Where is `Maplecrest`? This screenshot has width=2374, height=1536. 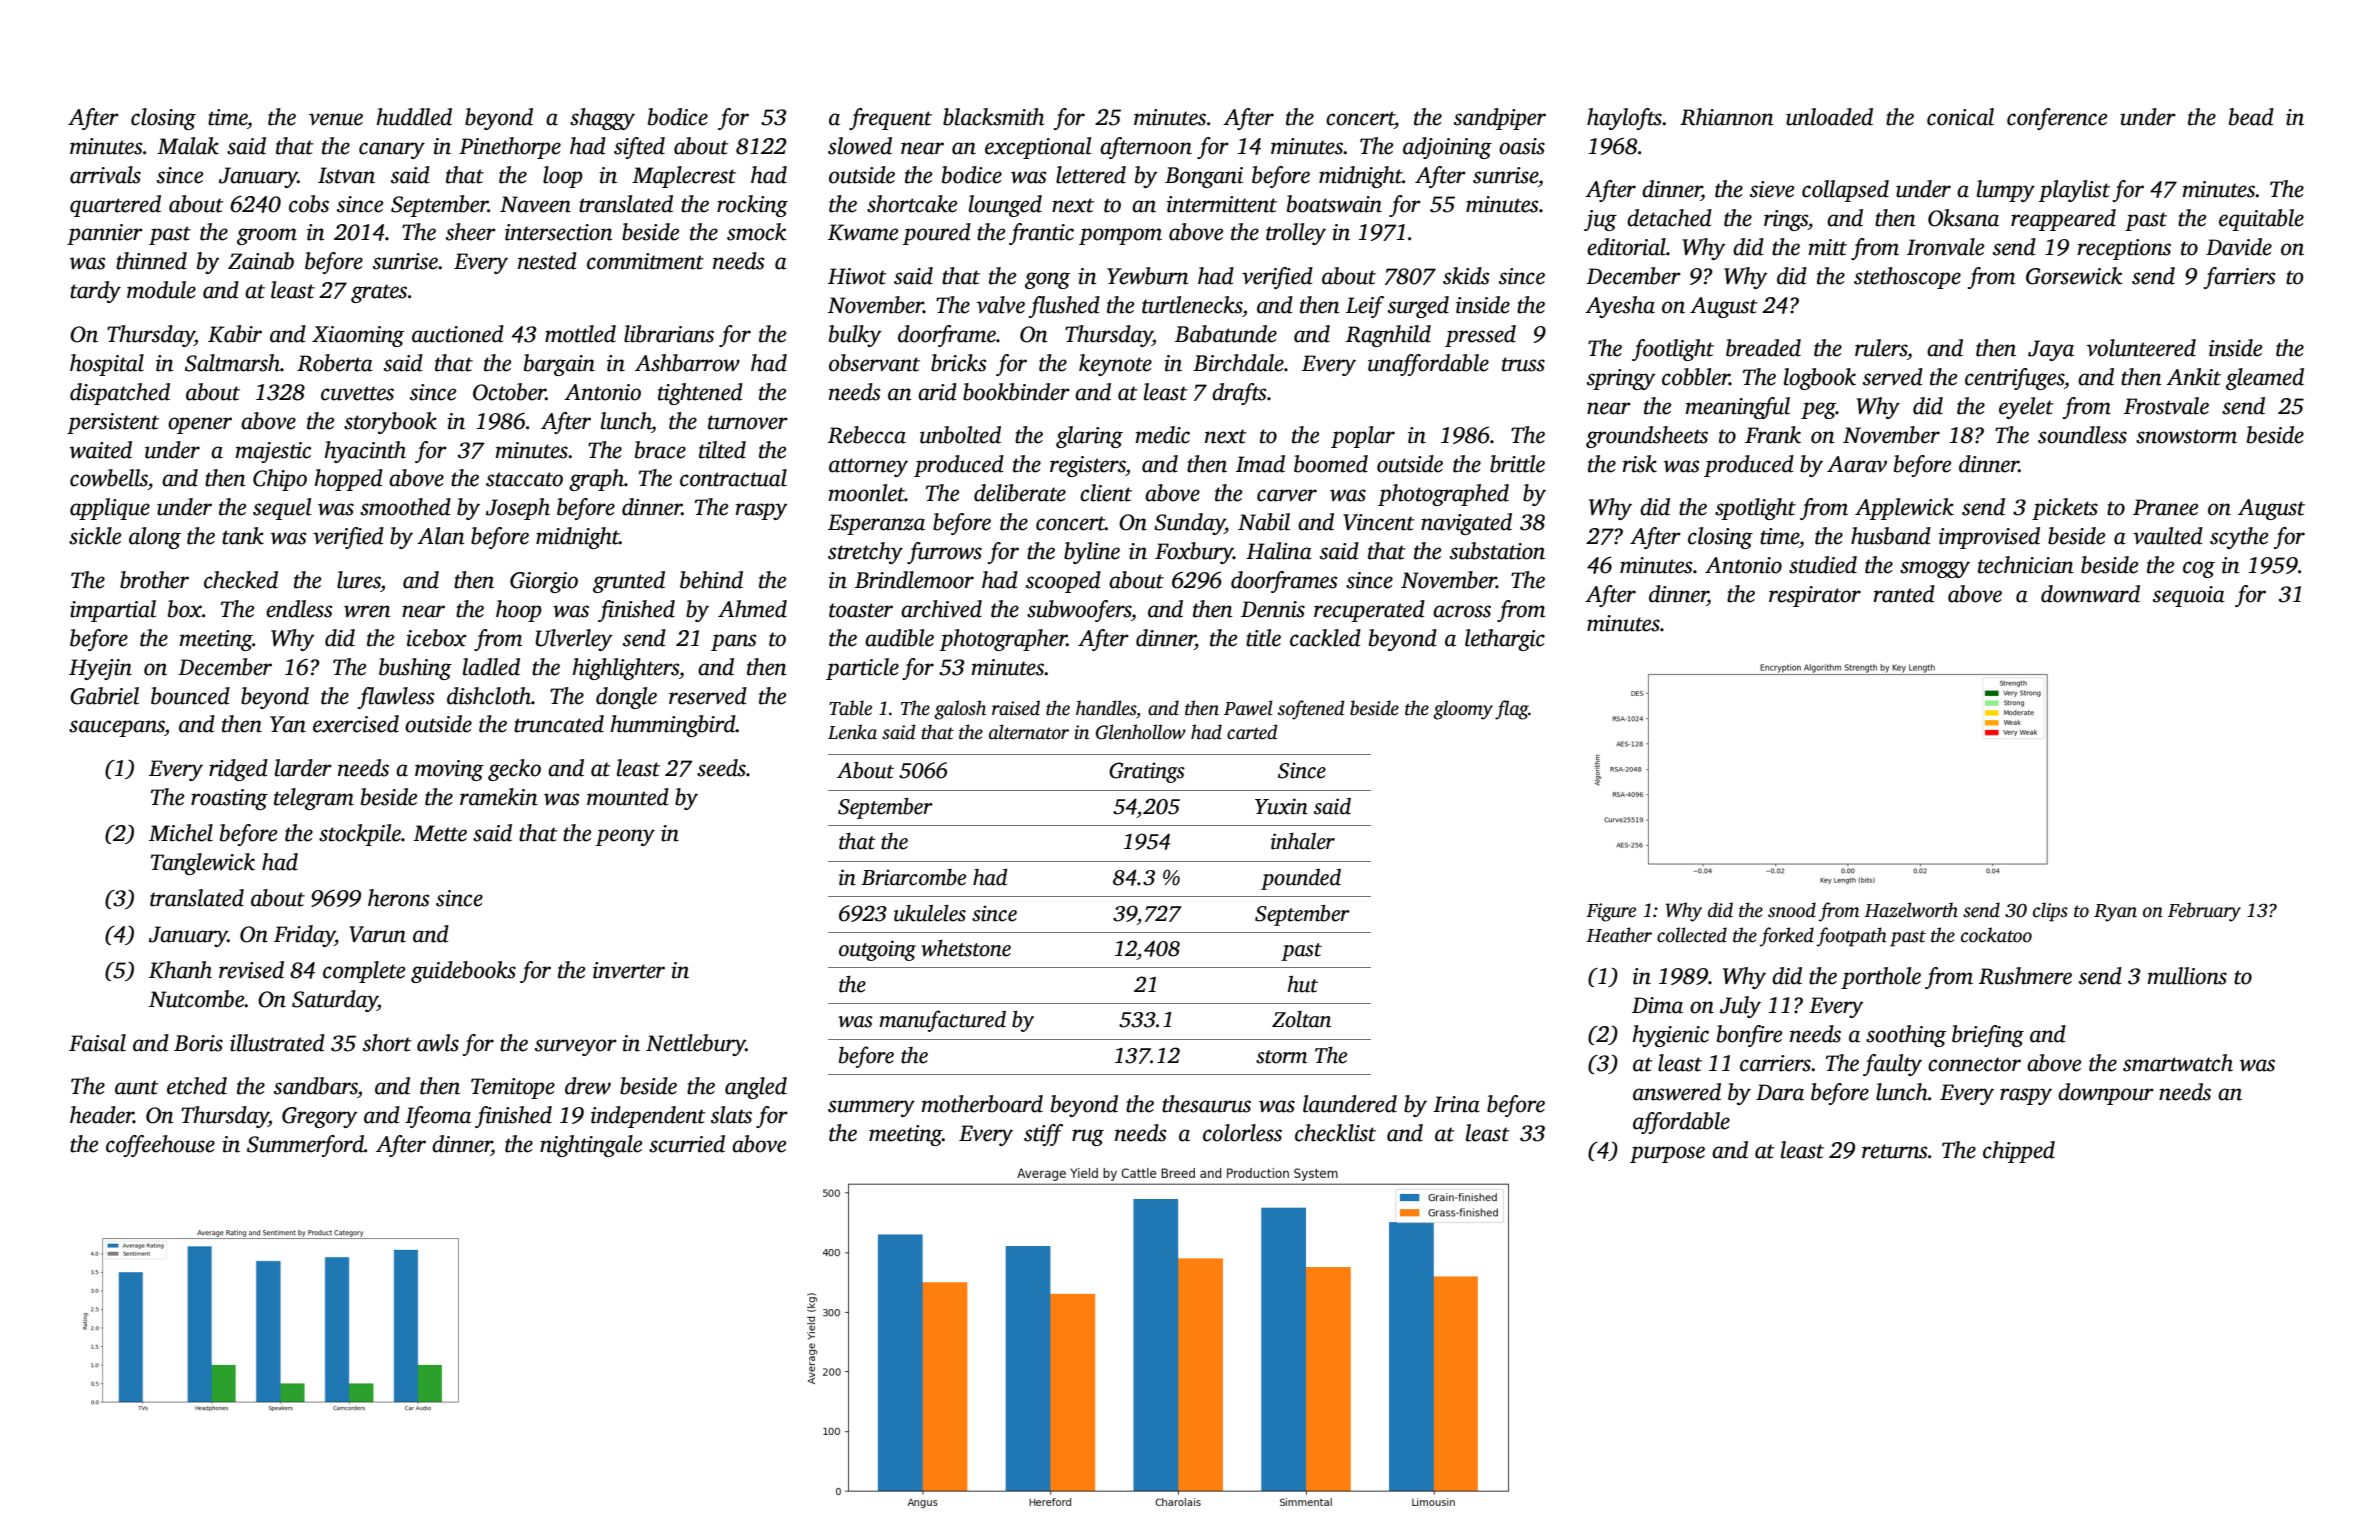
Maplecrest is located at coordinates (684, 177).
